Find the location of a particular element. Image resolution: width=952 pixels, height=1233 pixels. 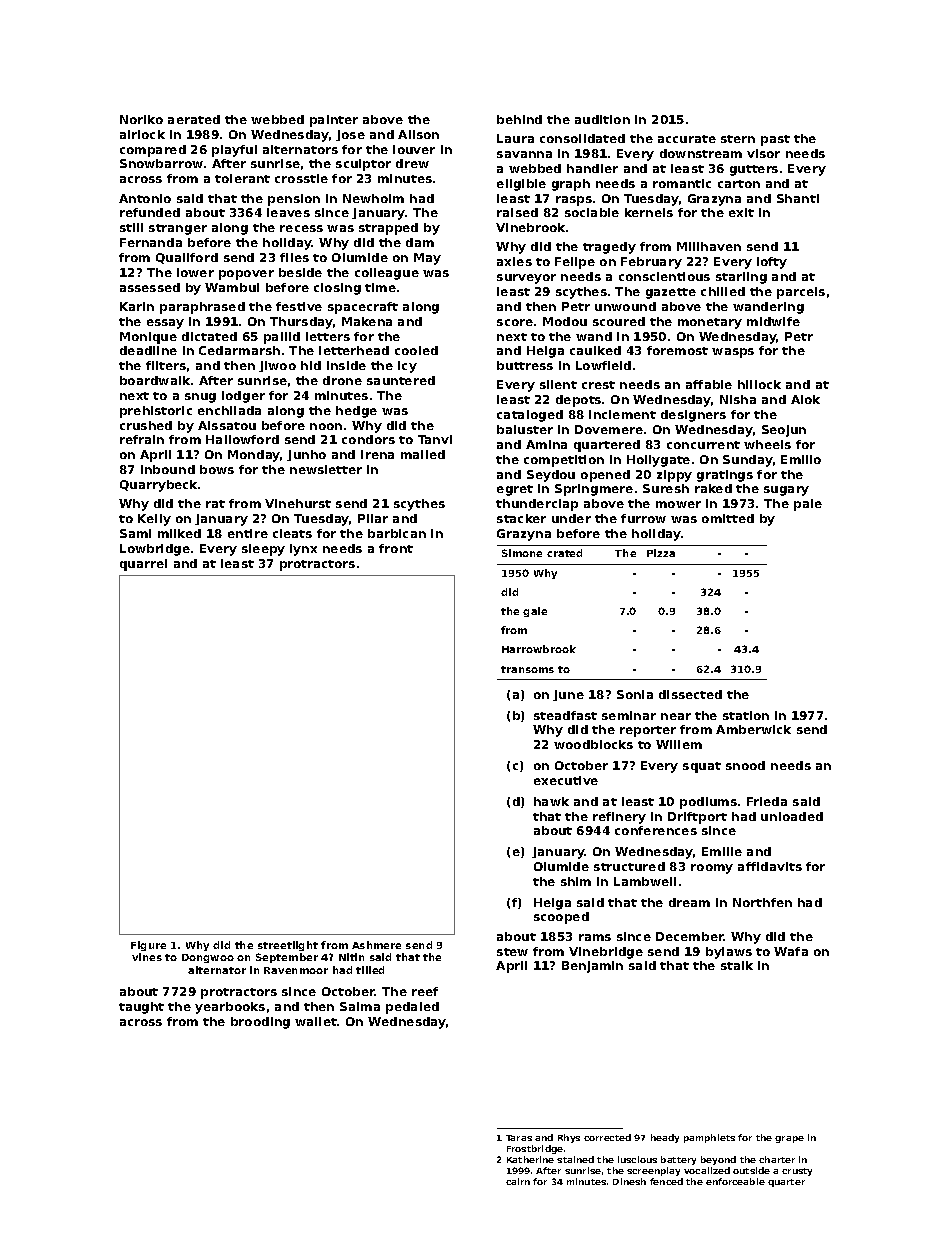

Noriko is located at coordinates (141, 119).
